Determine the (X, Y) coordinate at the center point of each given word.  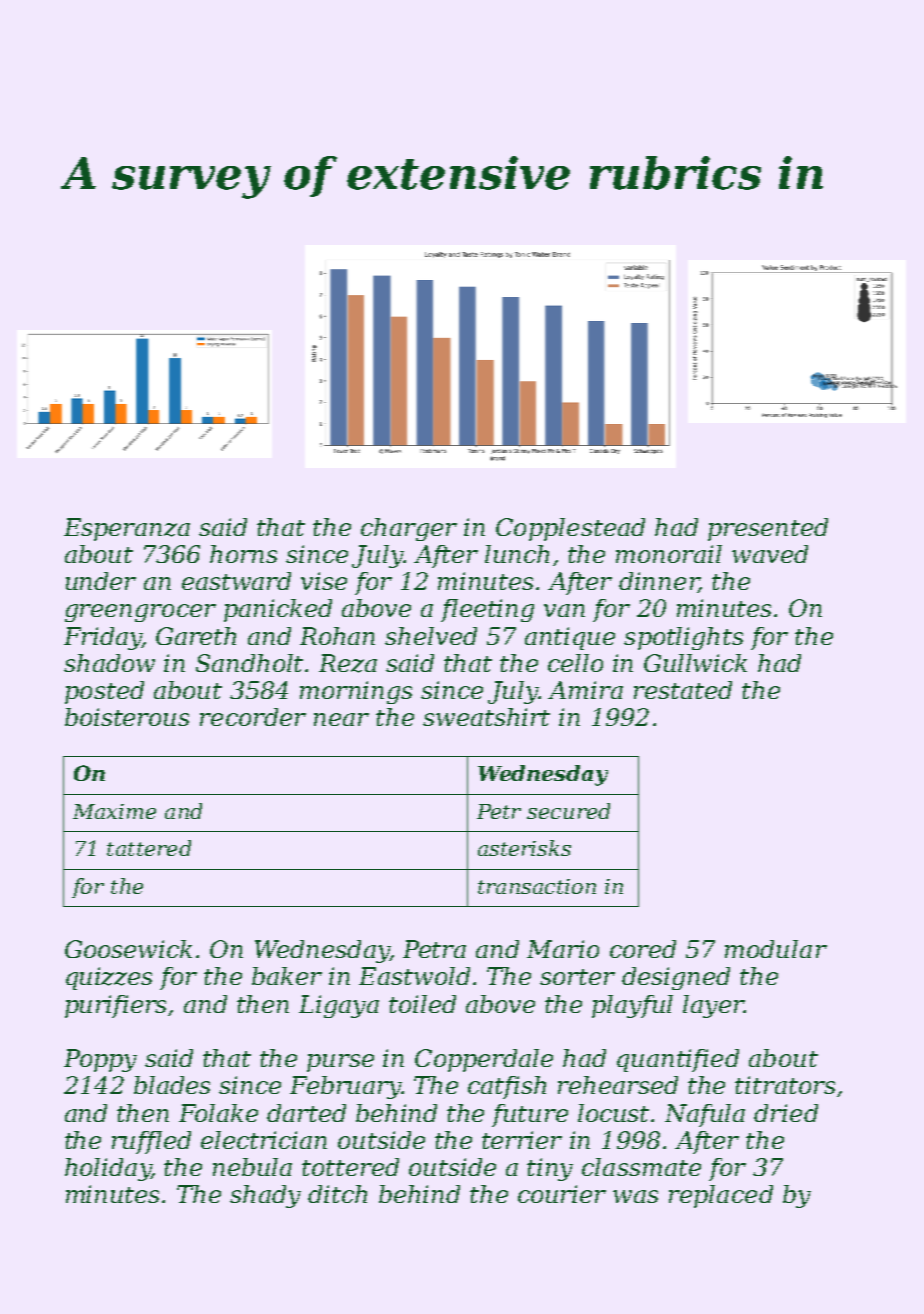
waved (770, 554)
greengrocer (140, 613)
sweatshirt (486, 717)
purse (340, 1063)
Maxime (114, 811)
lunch (517, 554)
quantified (678, 1060)
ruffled (151, 1142)
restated (683, 690)
